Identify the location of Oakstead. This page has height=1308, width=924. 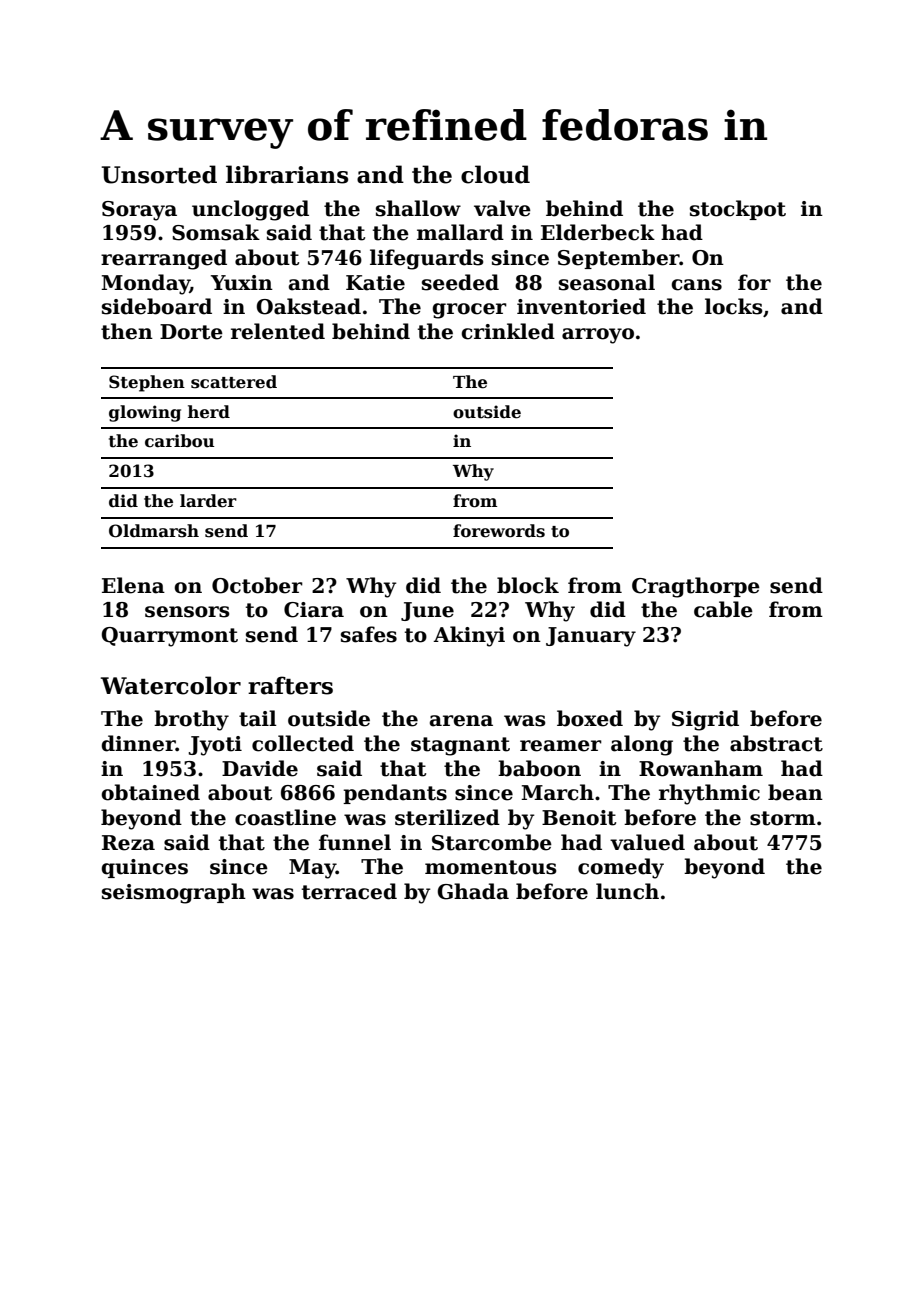
(309, 306).
